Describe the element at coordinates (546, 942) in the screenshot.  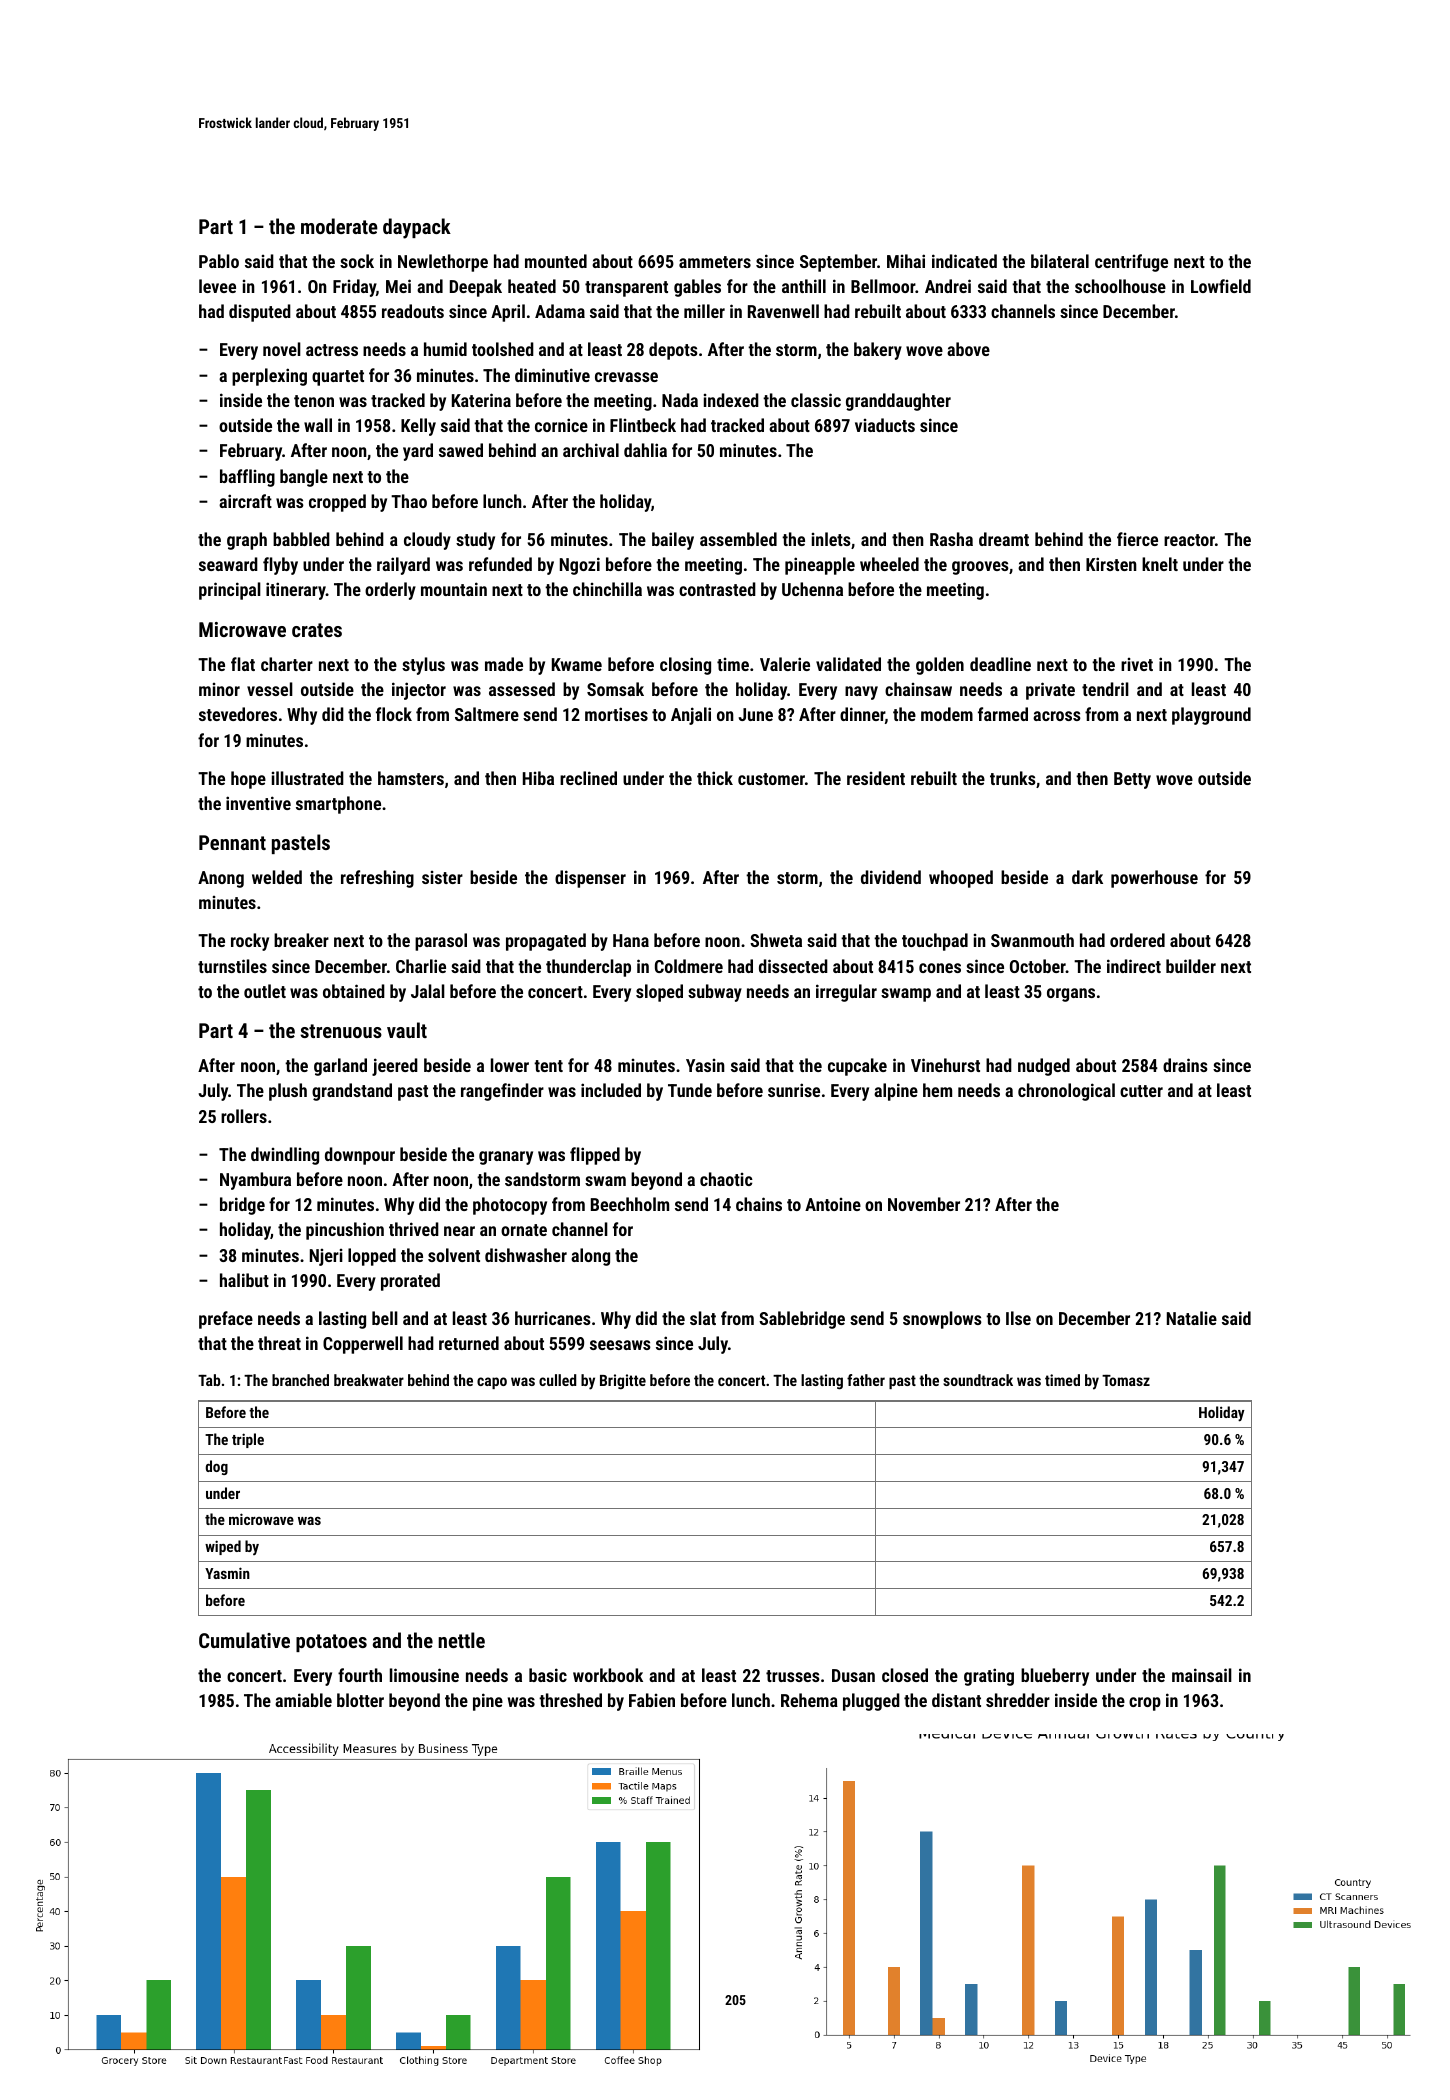
I see `propagated` at that location.
